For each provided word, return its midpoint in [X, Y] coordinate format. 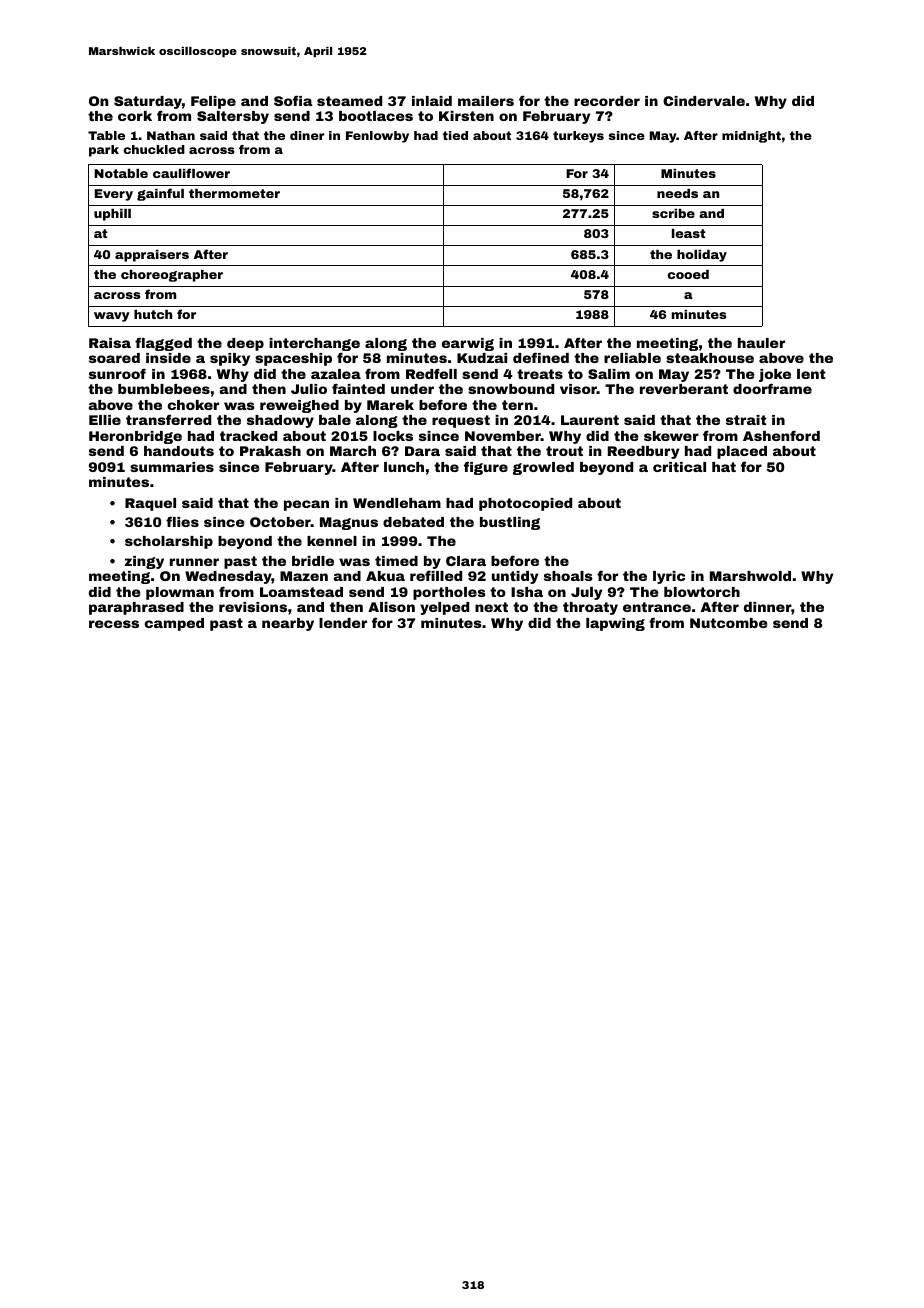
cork [135, 116]
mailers [486, 101]
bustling [510, 523]
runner [194, 562]
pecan [306, 505]
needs [677, 193]
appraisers [152, 256]
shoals [568, 576]
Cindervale [704, 101]
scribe [673, 213]
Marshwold [750, 576]
